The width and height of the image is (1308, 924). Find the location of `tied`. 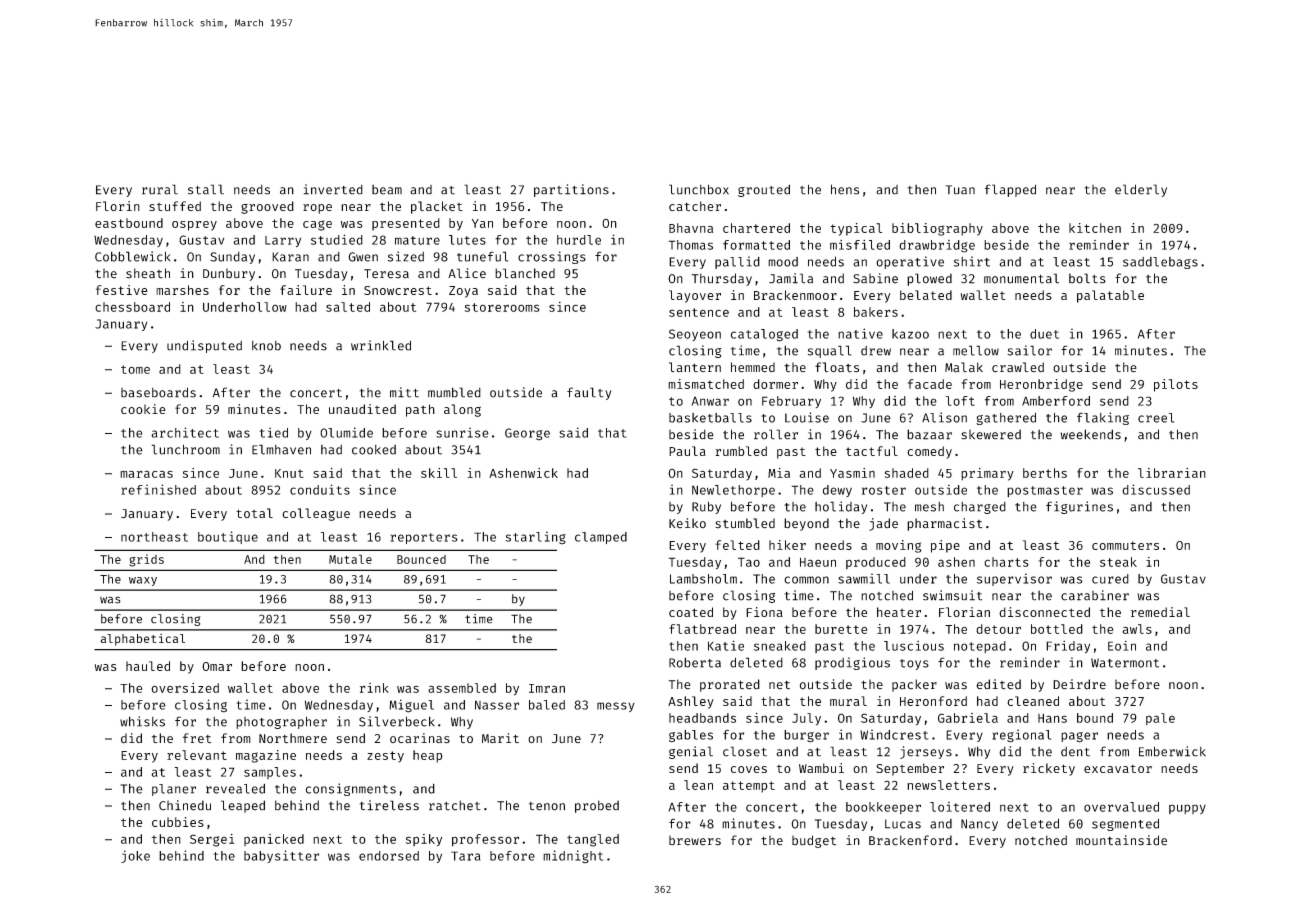

tied is located at coordinates (273, 432).
